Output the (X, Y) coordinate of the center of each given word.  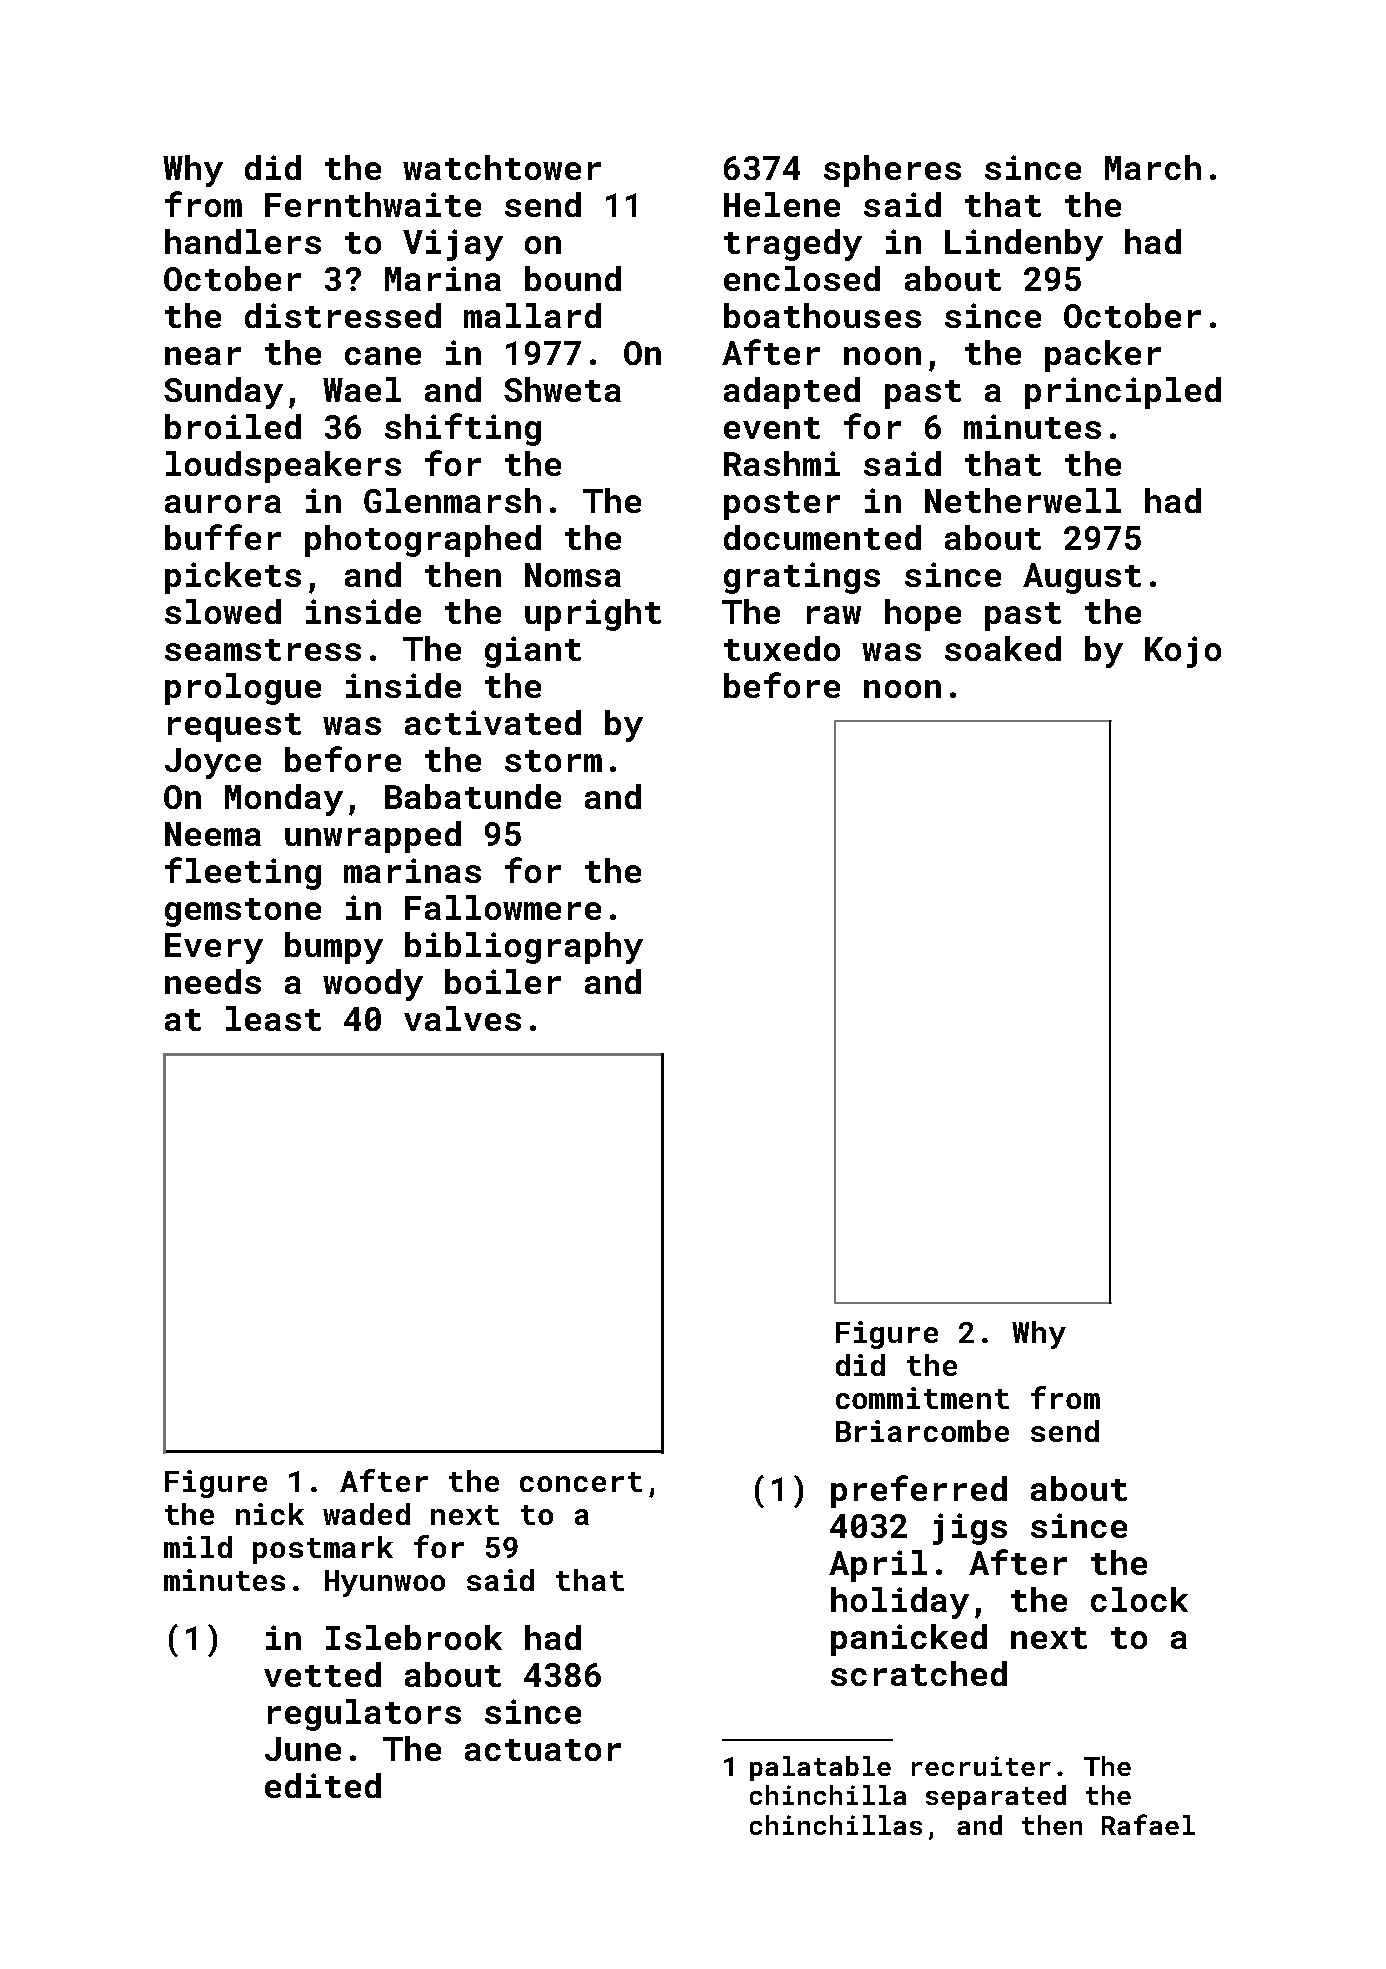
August (1082, 578)
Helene (782, 204)
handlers (243, 241)
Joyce (213, 763)
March (1153, 167)
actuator (543, 1750)
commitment (922, 1398)
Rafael (1148, 1824)
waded (366, 1514)
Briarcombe (922, 1431)
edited (323, 1785)
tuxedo (782, 648)
